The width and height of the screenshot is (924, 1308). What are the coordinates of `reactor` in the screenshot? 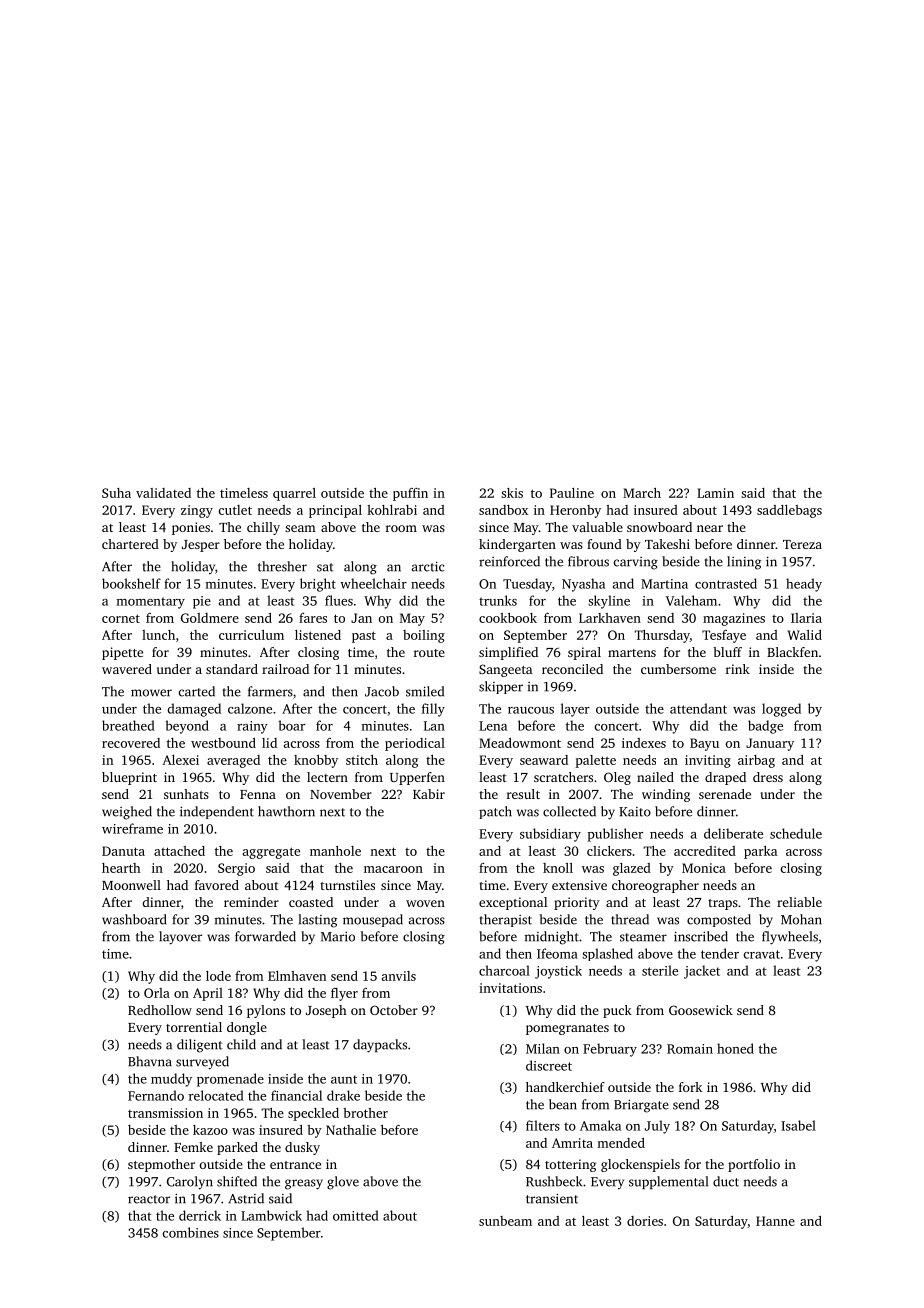 It's located at (149, 1199).
